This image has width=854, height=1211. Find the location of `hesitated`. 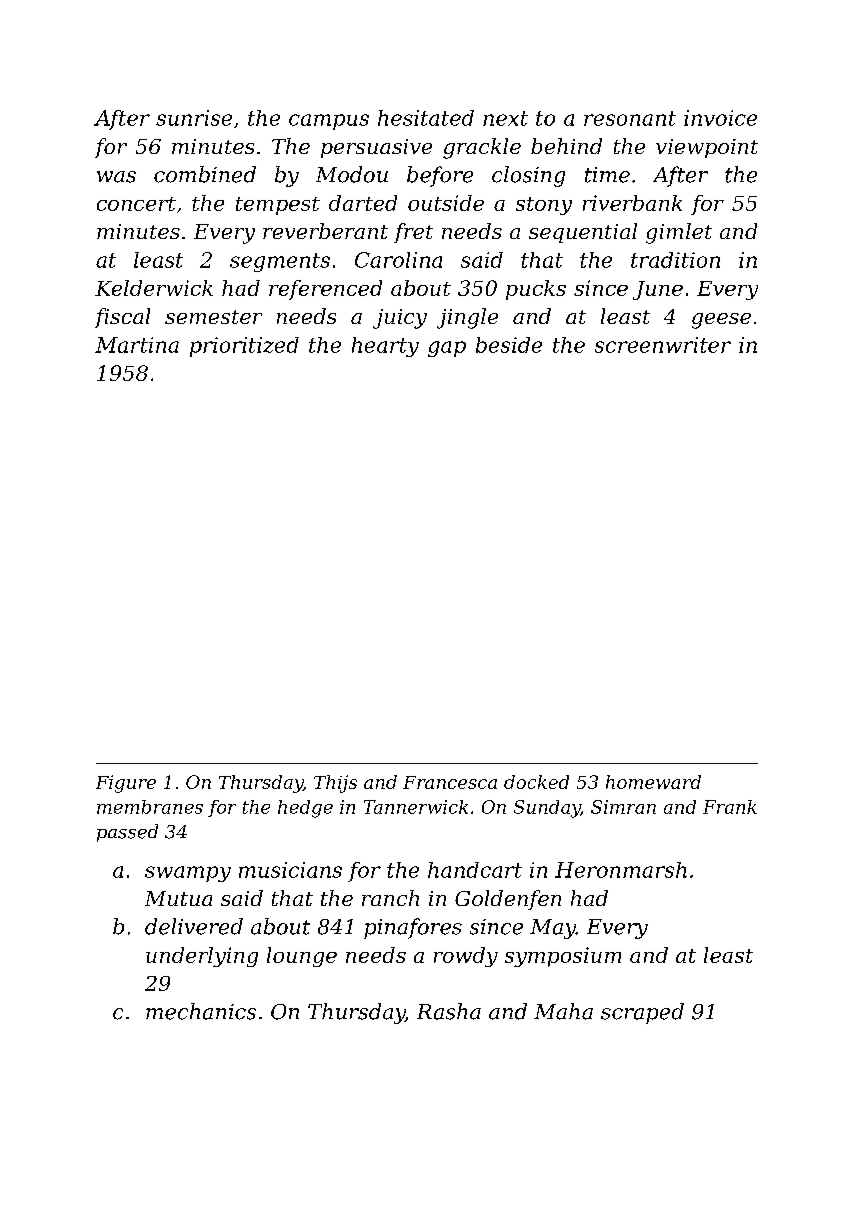

hesitated is located at coordinates (426, 118).
